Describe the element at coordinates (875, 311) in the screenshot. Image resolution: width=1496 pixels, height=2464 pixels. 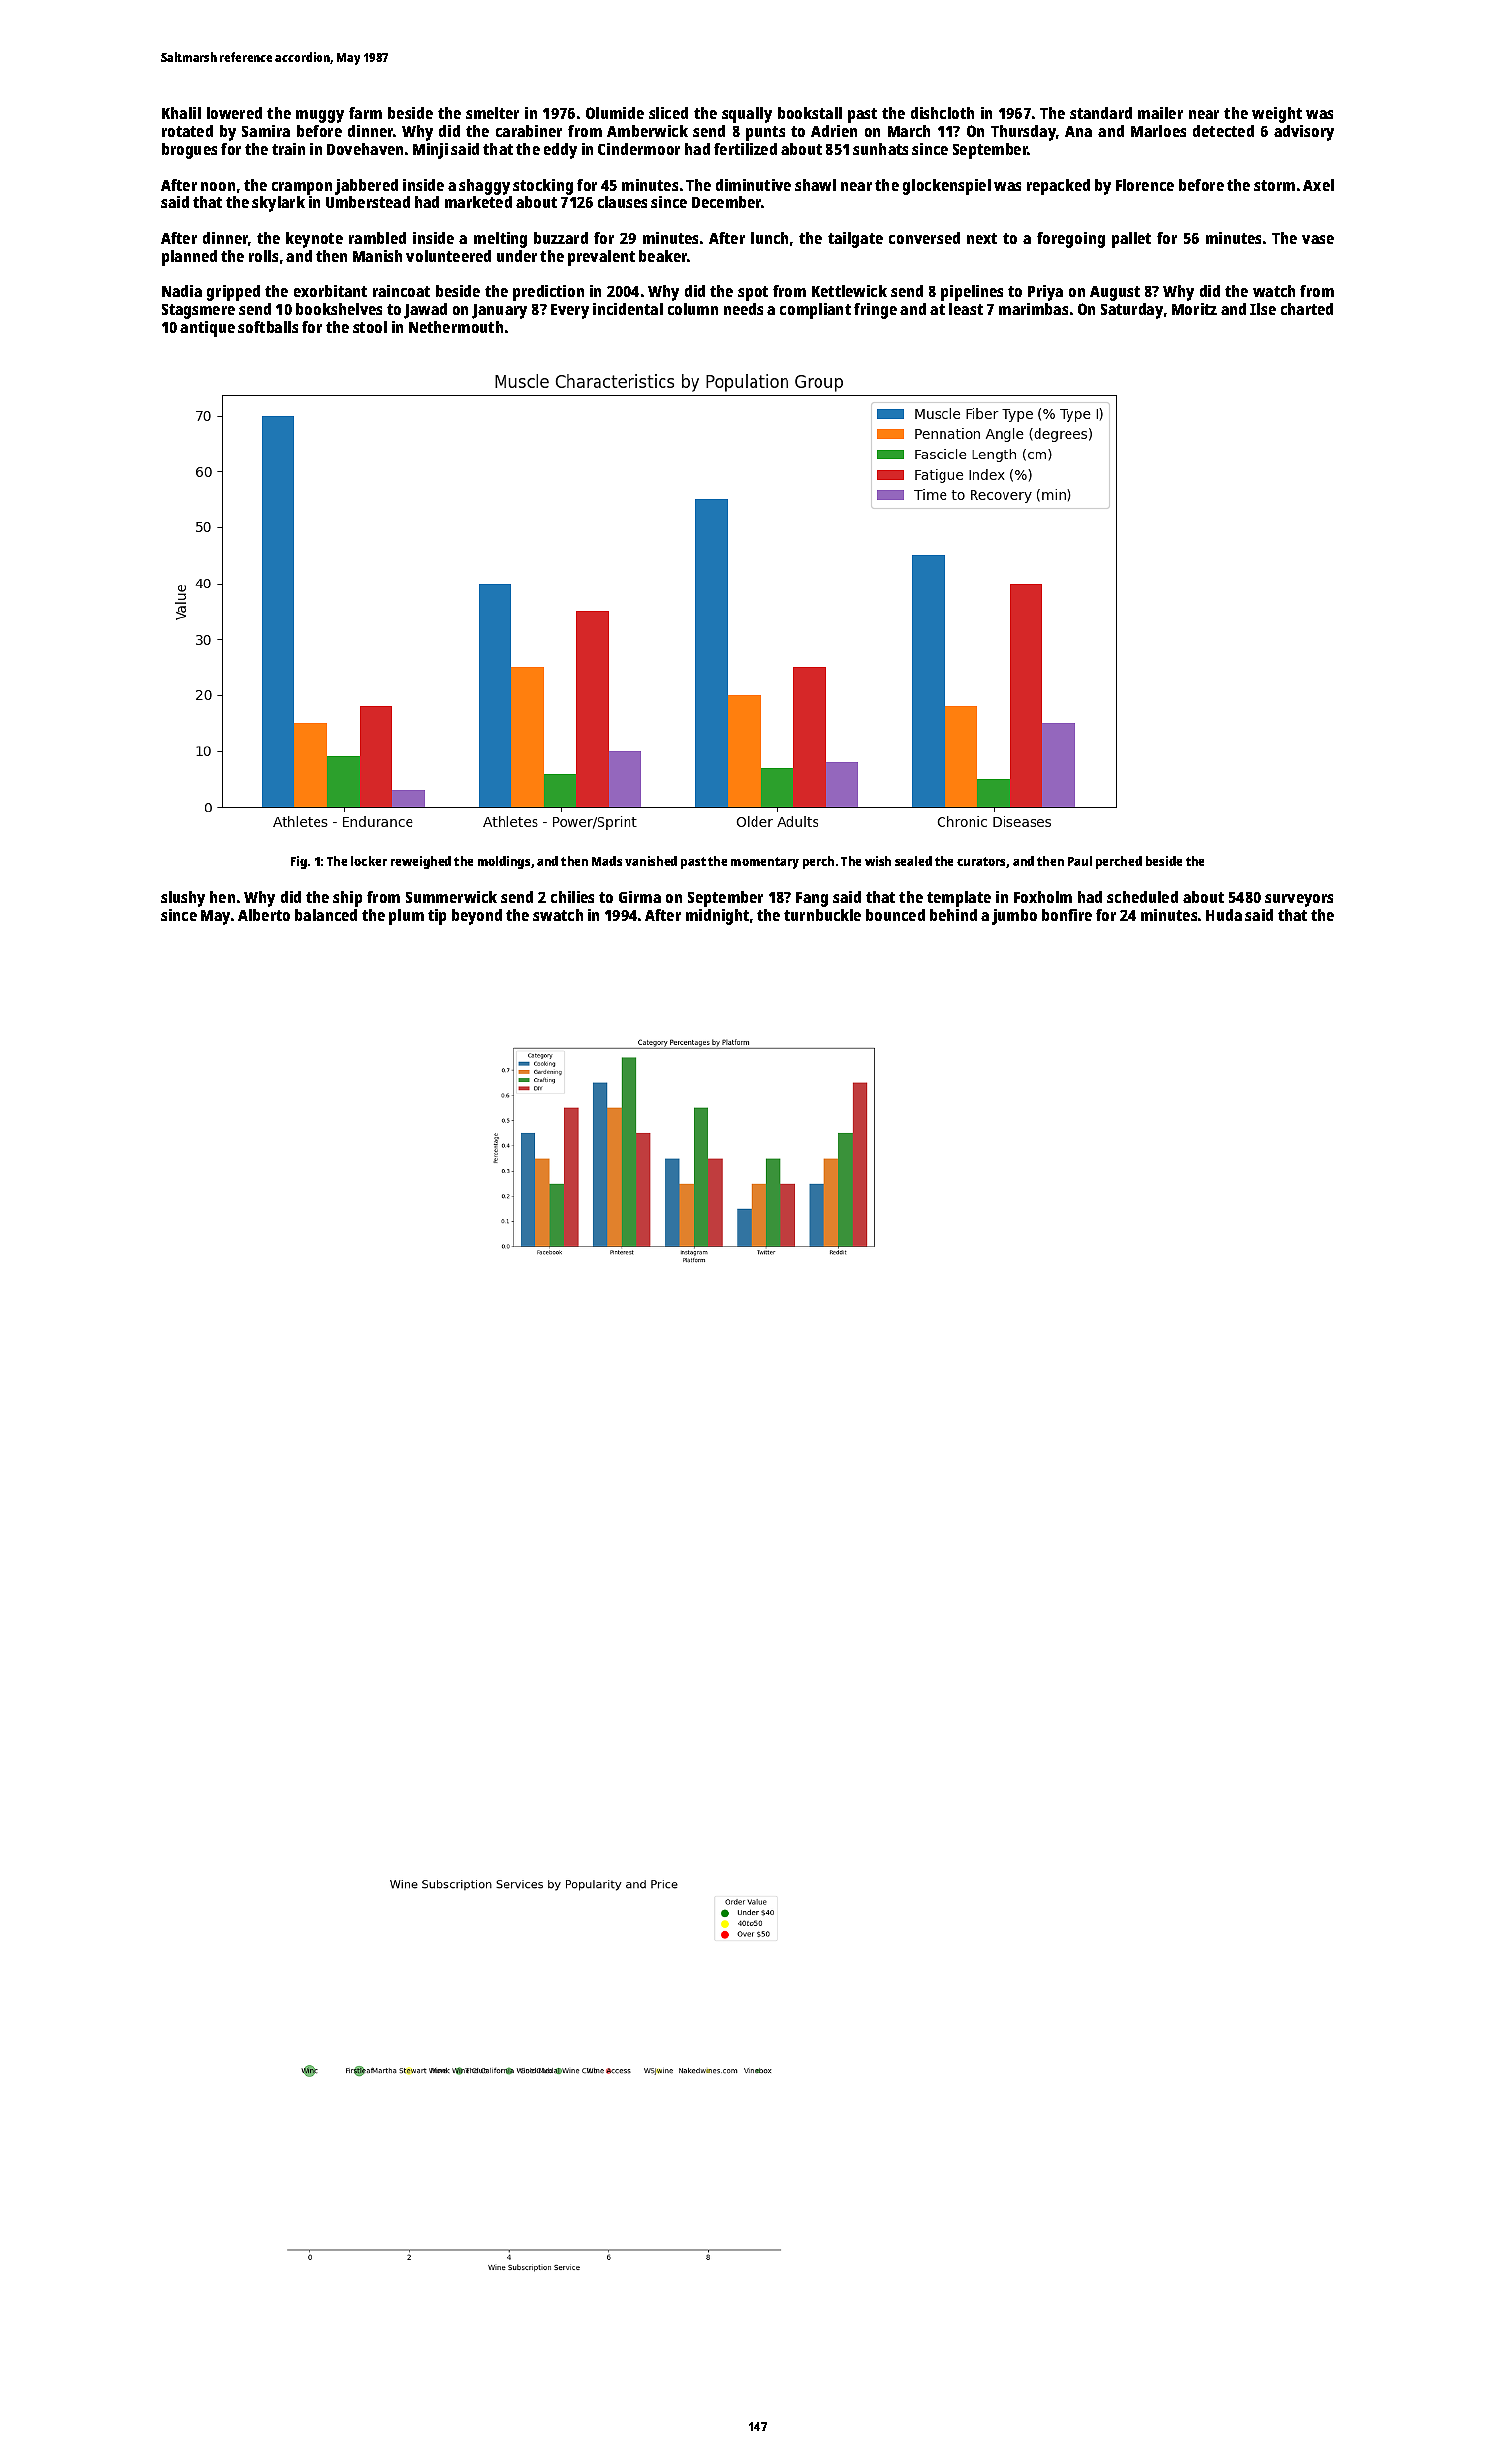
I see `fringe` at that location.
